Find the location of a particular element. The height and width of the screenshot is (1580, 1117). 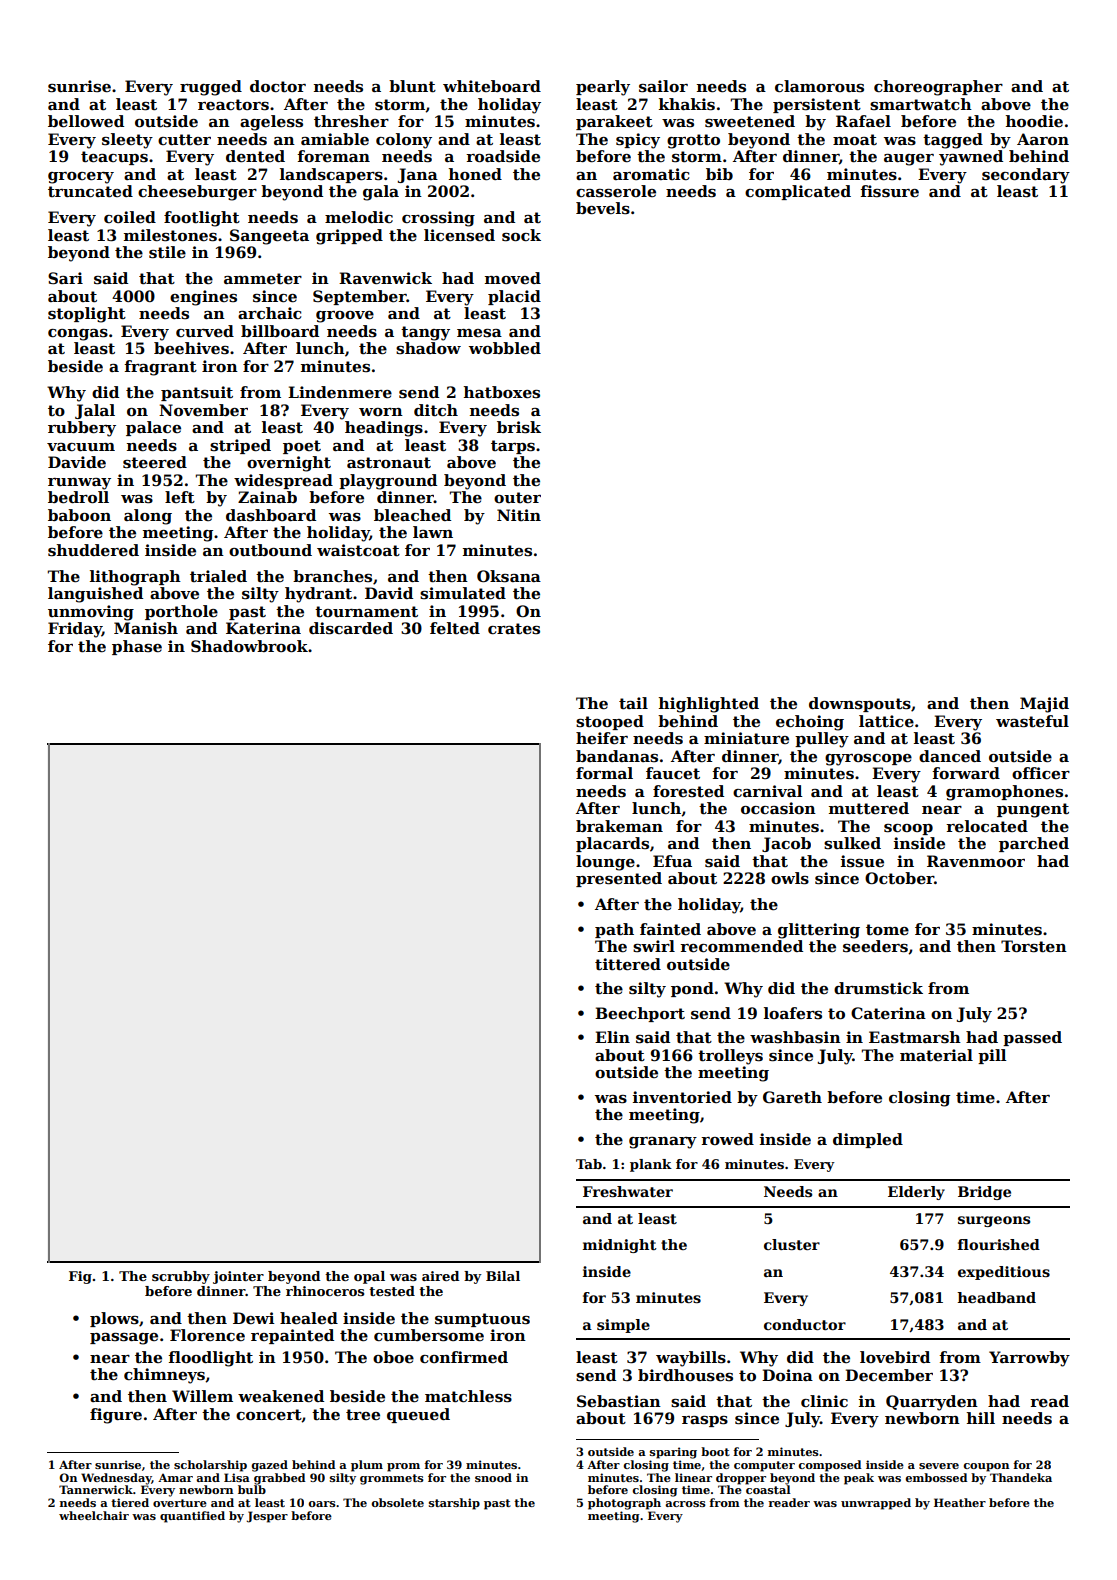

downspouts is located at coordinates (860, 704).
